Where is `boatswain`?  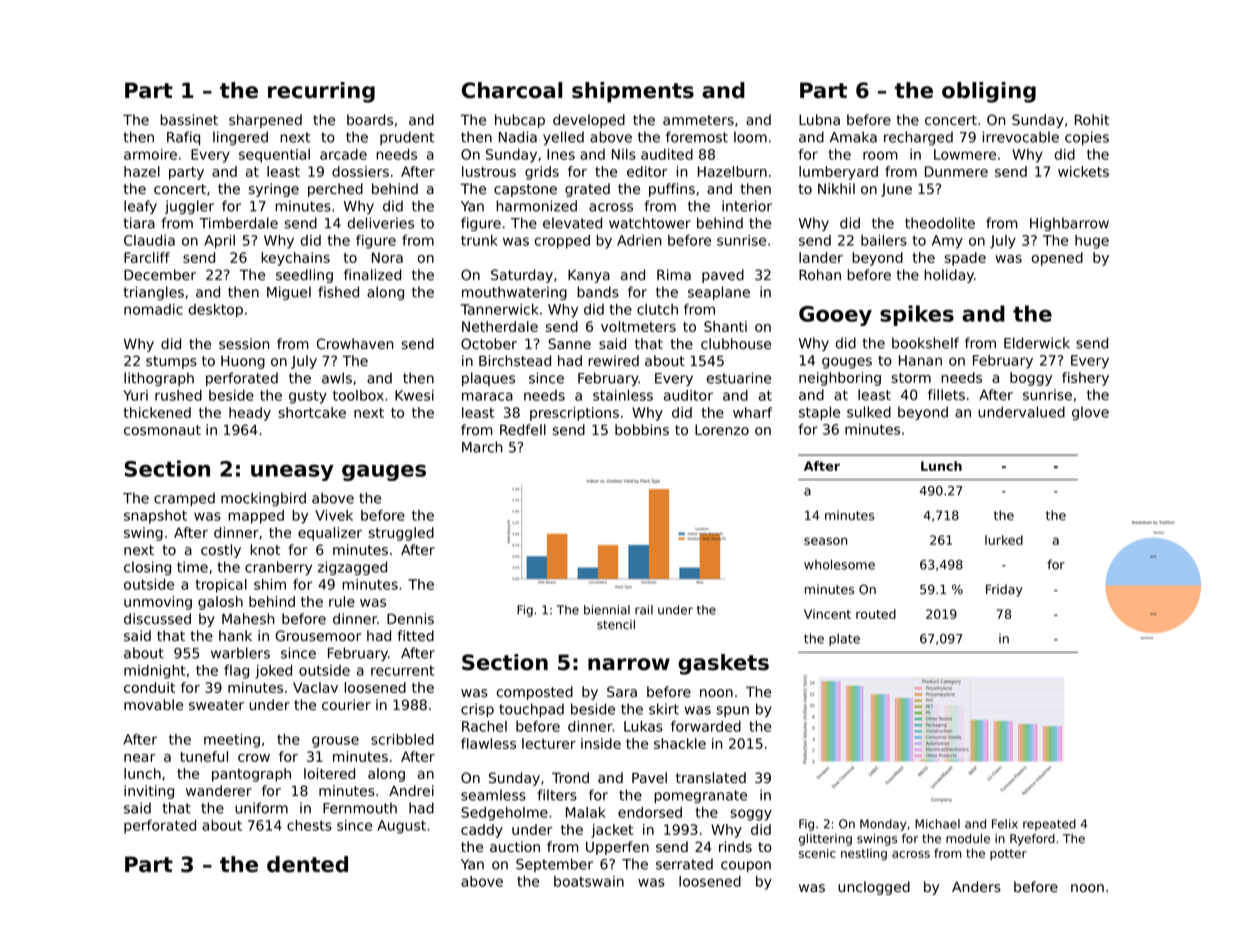 boatswain is located at coordinates (589, 881).
